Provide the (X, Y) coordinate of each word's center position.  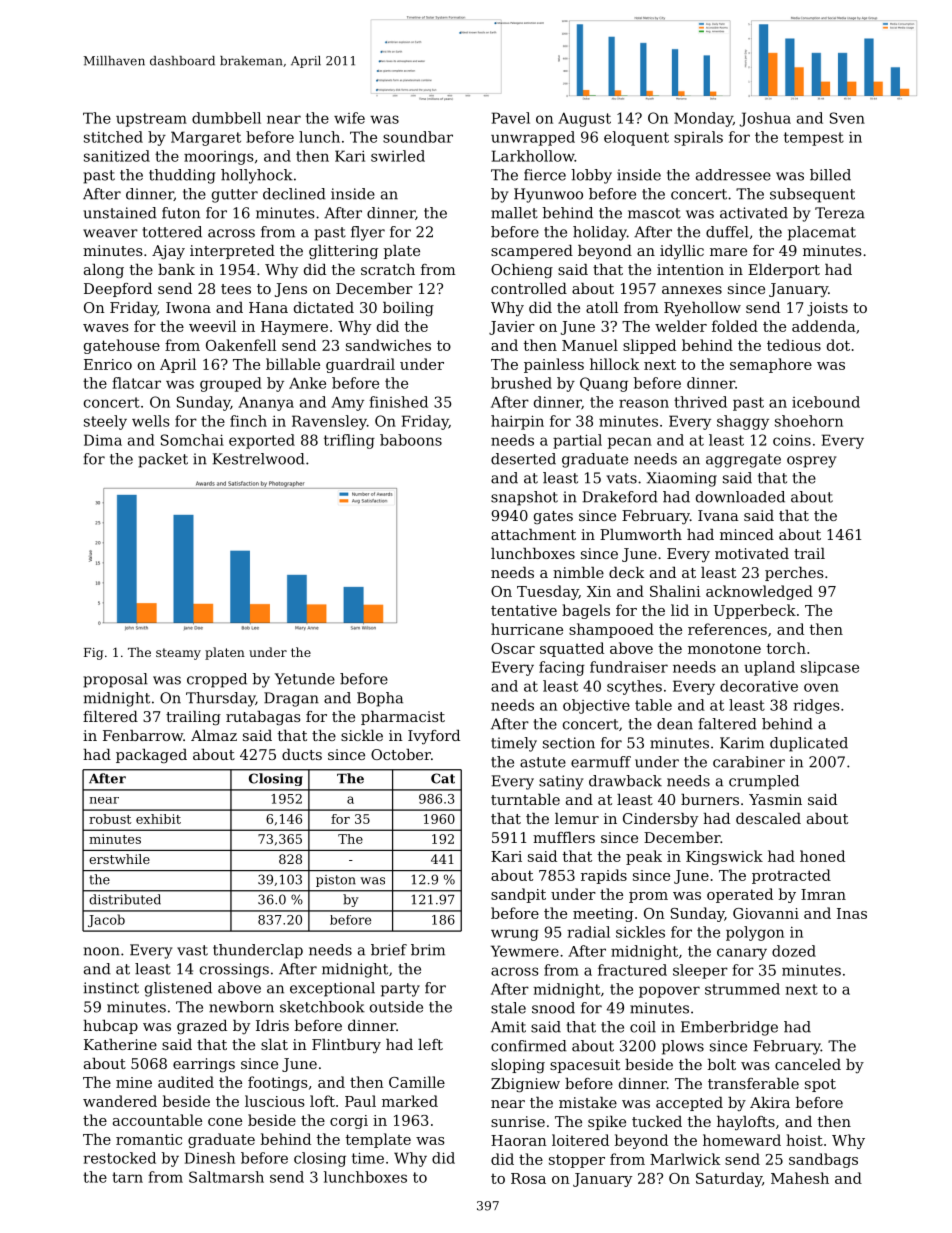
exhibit (158, 819)
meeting (603, 915)
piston (336, 881)
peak (644, 857)
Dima (103, 440)
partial (577, 441)
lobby (591, 176)
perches (794, 574)
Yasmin (775, 799)
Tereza (840, 213)
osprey (811, 462)
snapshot (524, 498)
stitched (113, 137)
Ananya (266, 404)
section (569, 743)
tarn (127, 1177)
